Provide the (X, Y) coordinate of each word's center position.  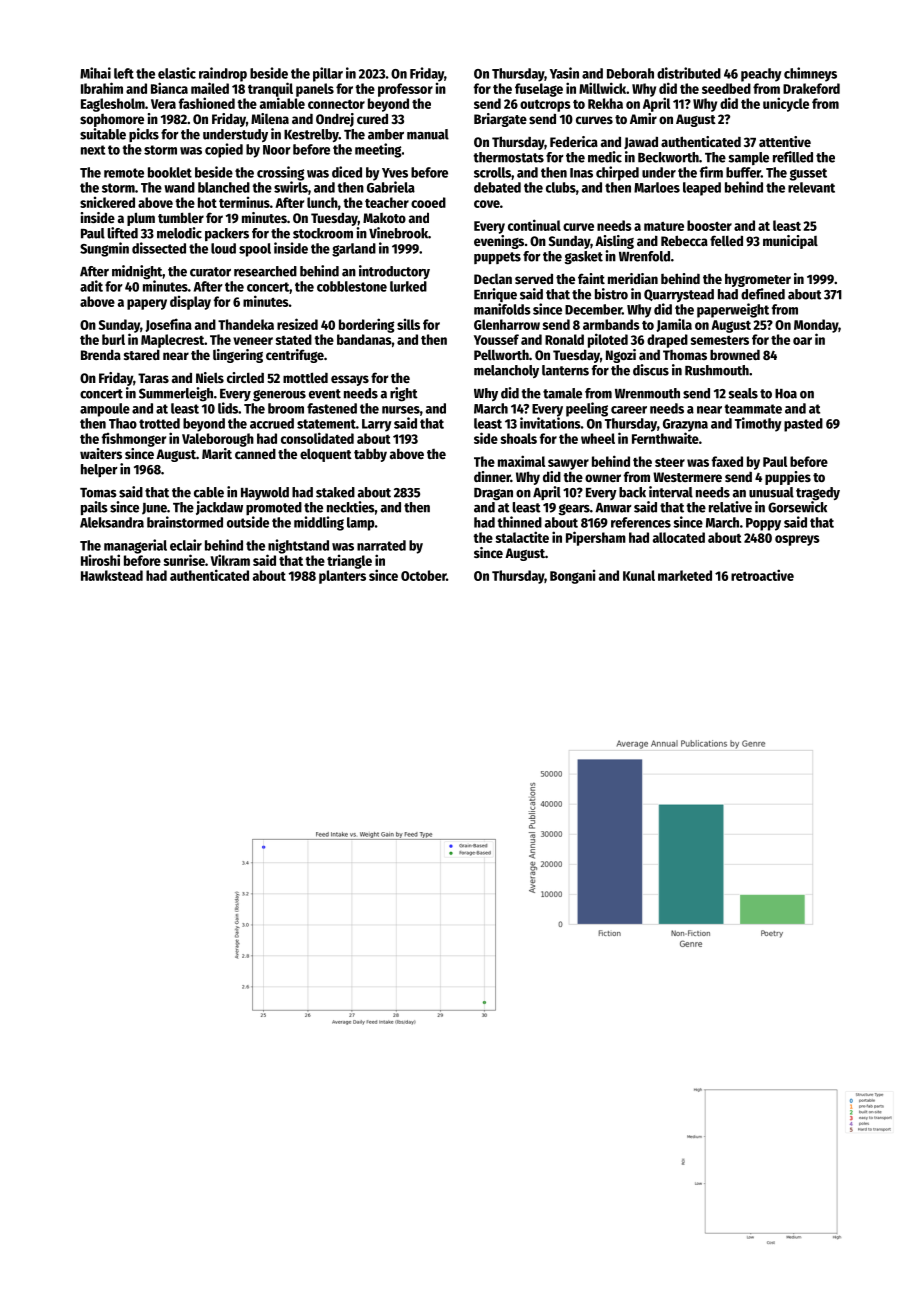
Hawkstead (112, 575)
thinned (520, 522)
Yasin (564, 73)
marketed (685, 575)
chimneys (810, 74)
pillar (328, 74)
